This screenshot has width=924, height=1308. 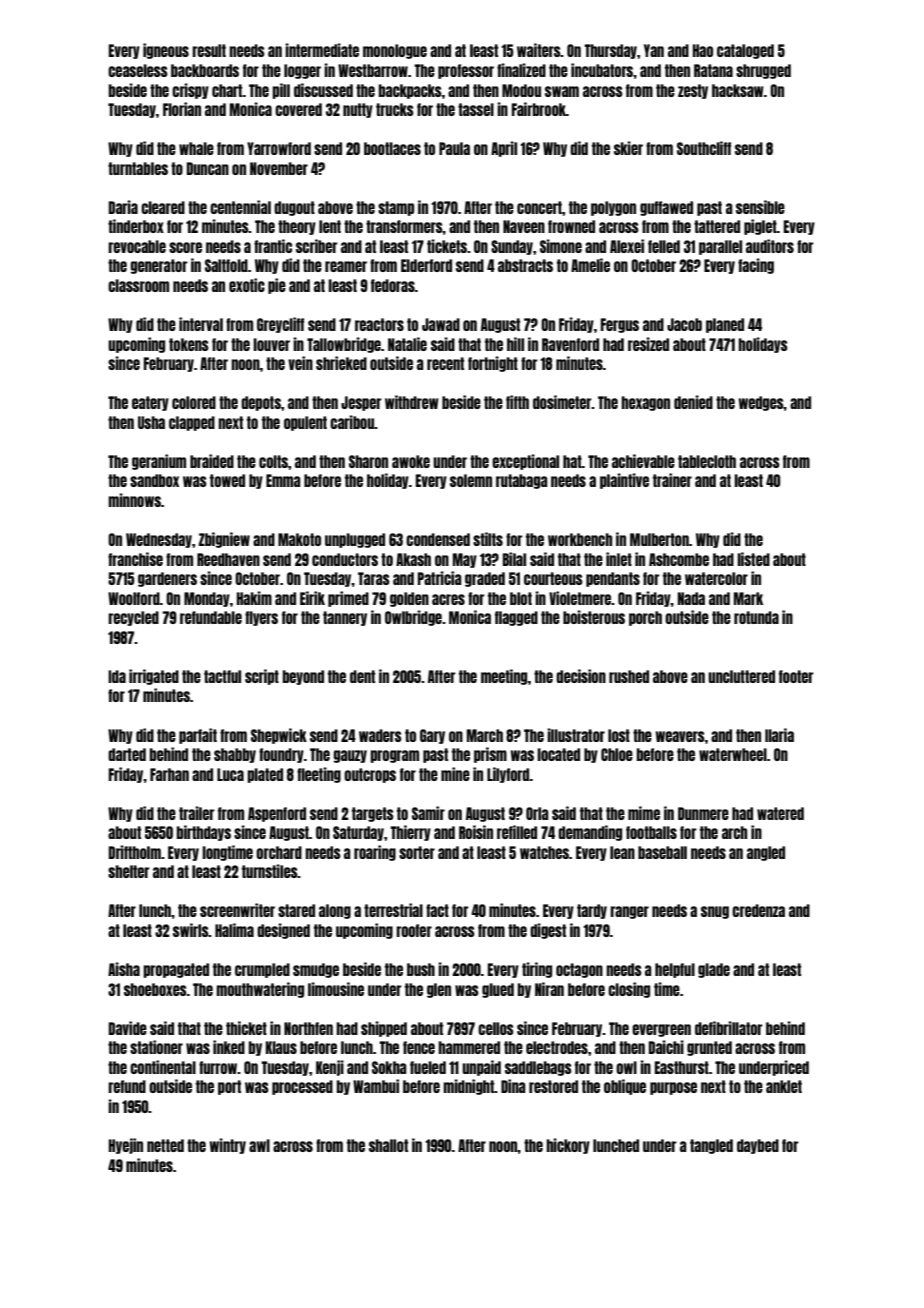 What do you see at coordinates (259, 1145) in the screenshot?
I see `awl` at bounding box center [259, 1145].
